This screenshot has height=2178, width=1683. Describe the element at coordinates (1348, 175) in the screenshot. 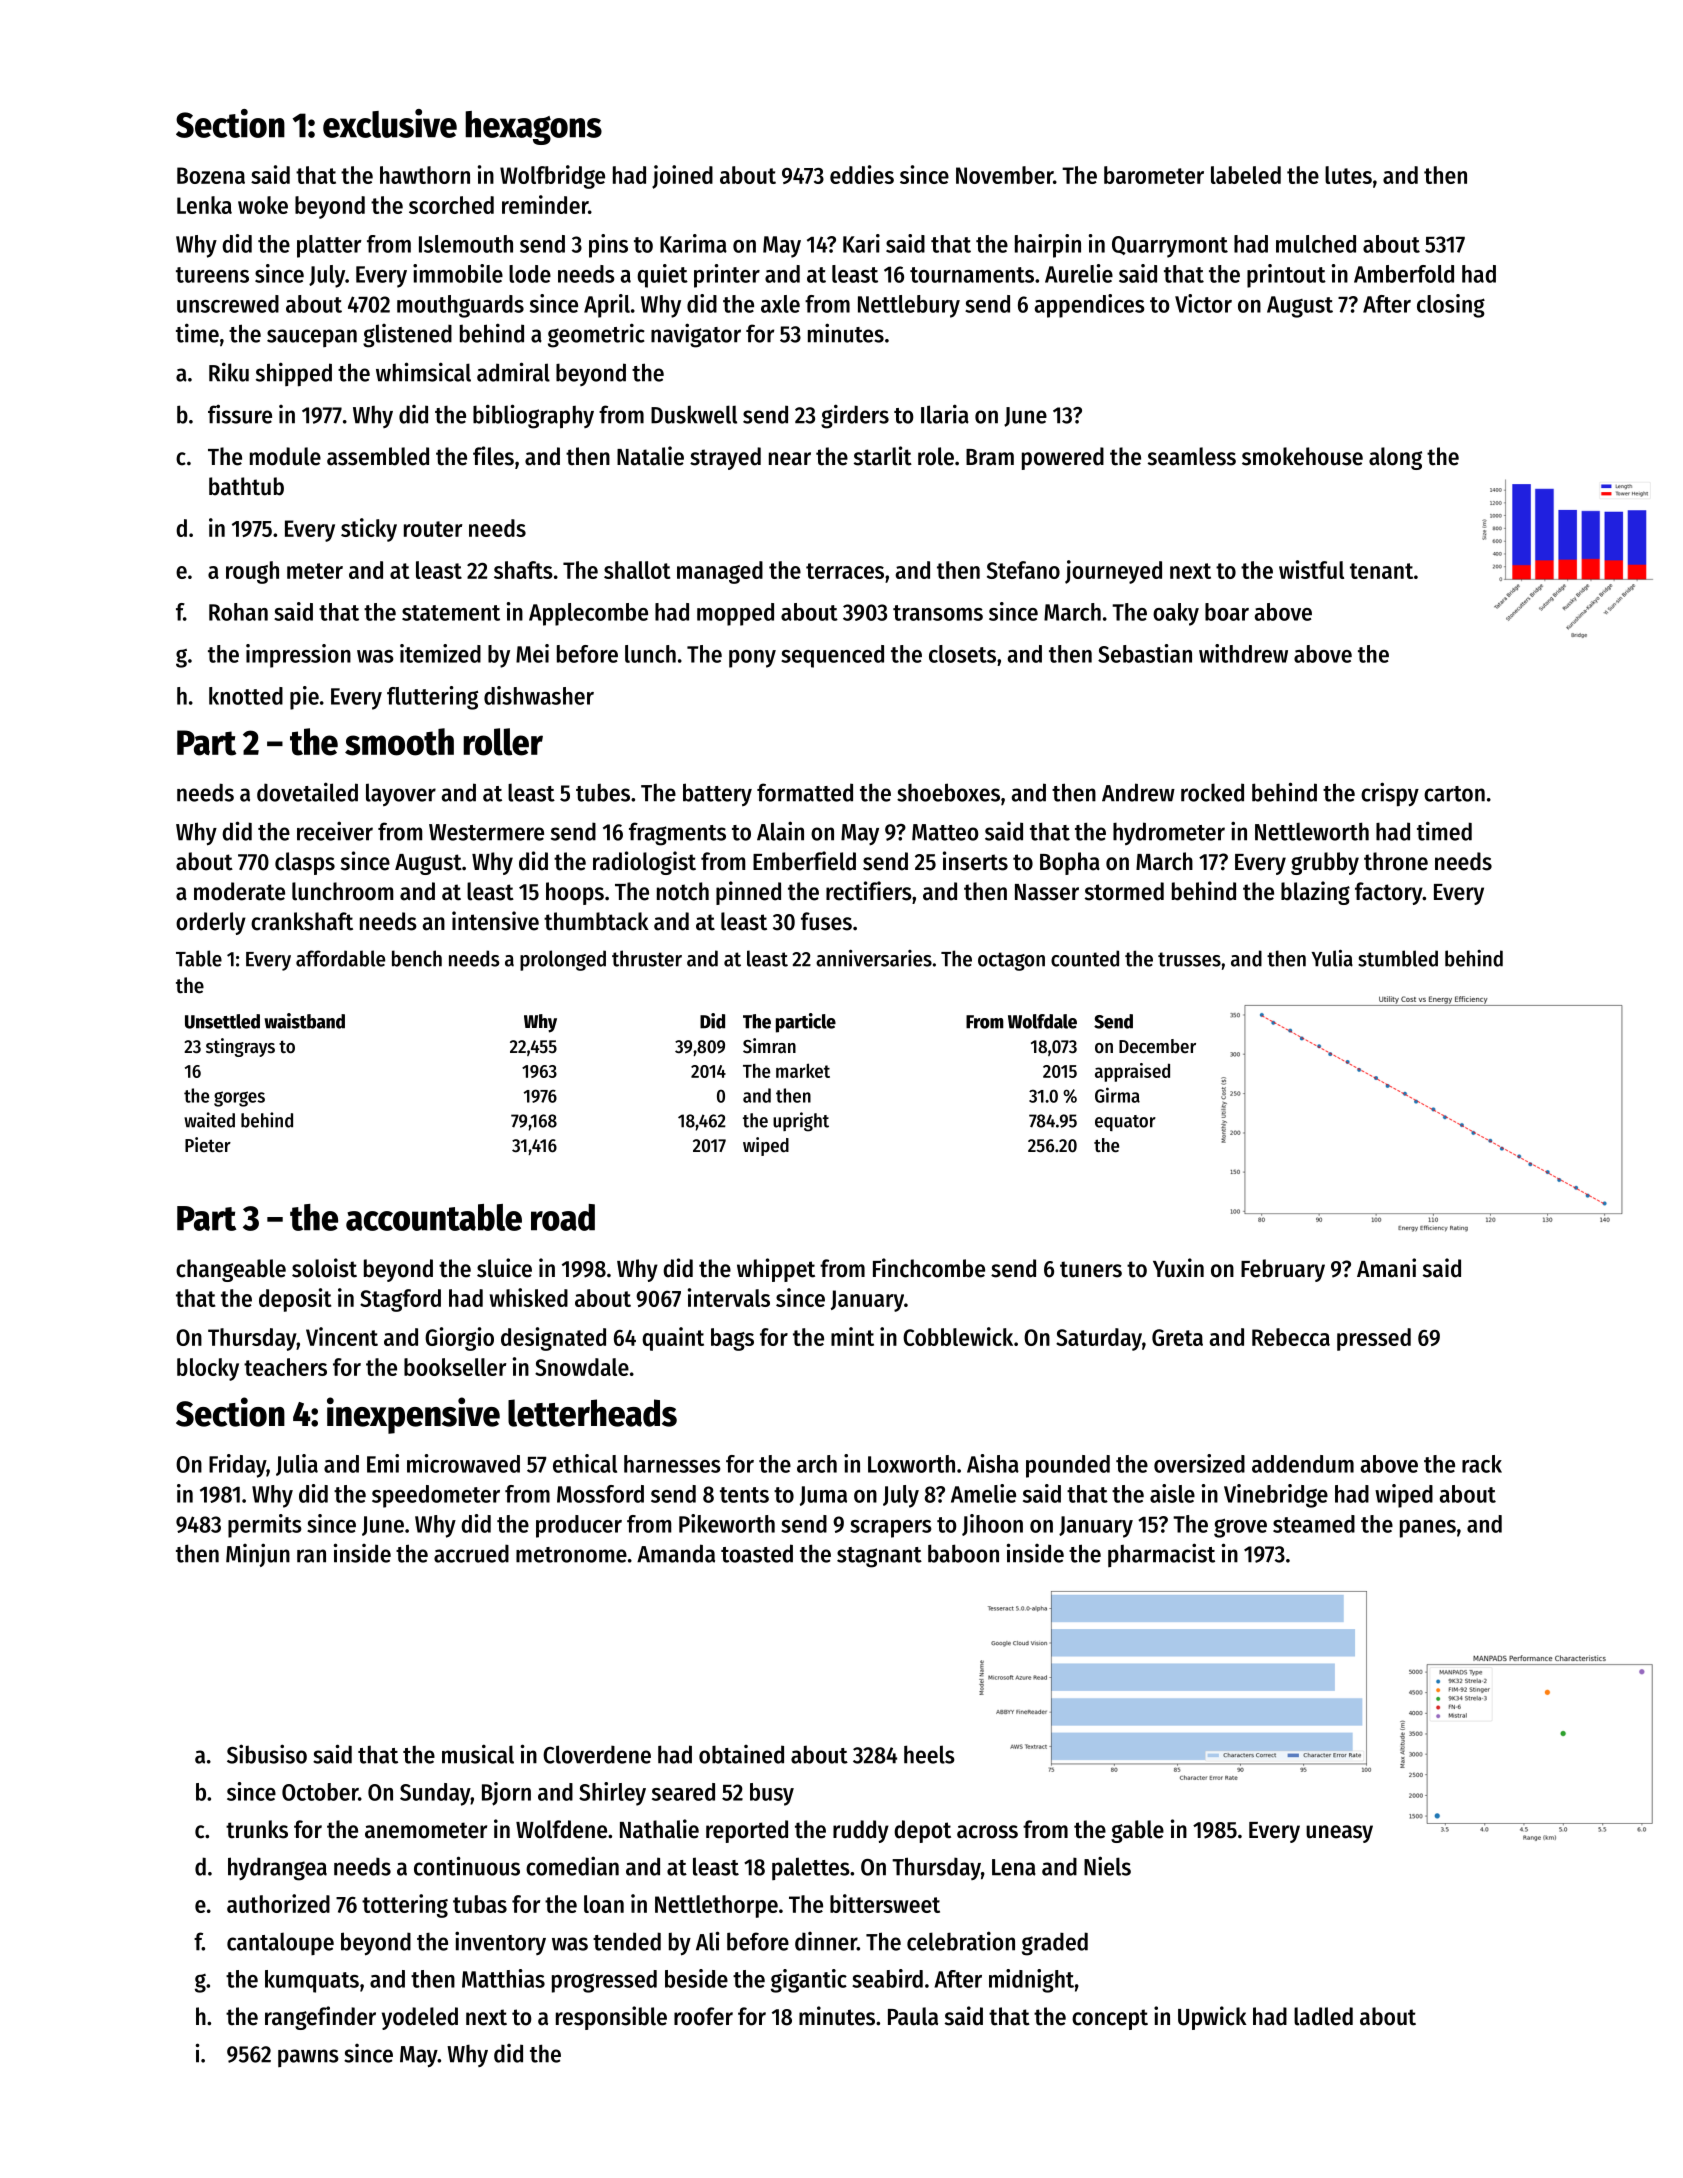

I see `lutes` at that location.
